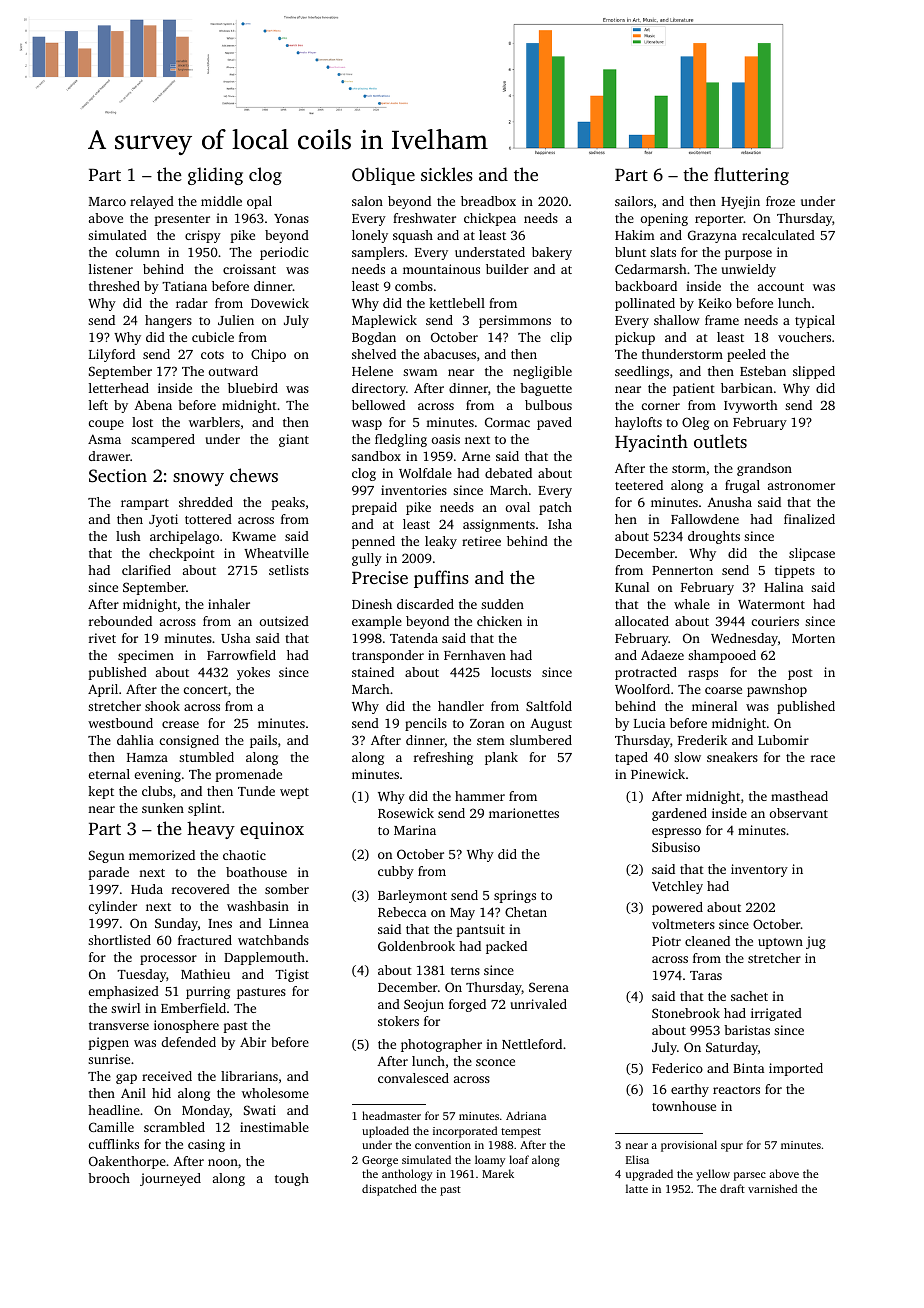  I want to click on draft, so click(732, 1188).
